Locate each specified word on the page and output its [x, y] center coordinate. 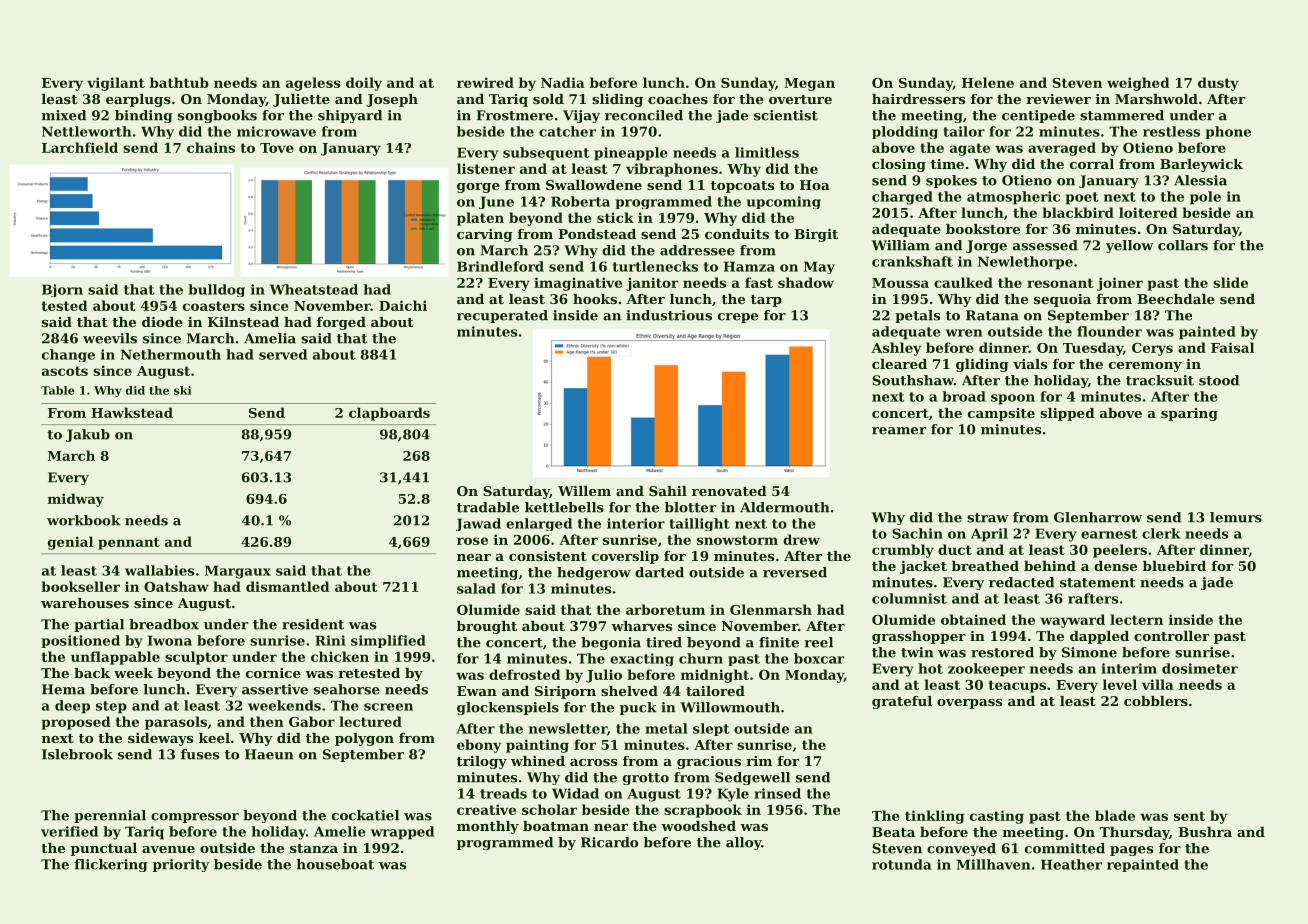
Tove [277, 148]
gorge [478, 188]
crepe [738, 318]
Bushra [1205, 832]
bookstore [983, 229]
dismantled [288, 586]
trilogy [482, 762]
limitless [767, 152]
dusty [1218, 84]
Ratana [992, 315]
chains [211, 147]
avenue [168, 849]
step [111, 707]
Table [57, 390]
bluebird [1174, 566]
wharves [641, 626]
